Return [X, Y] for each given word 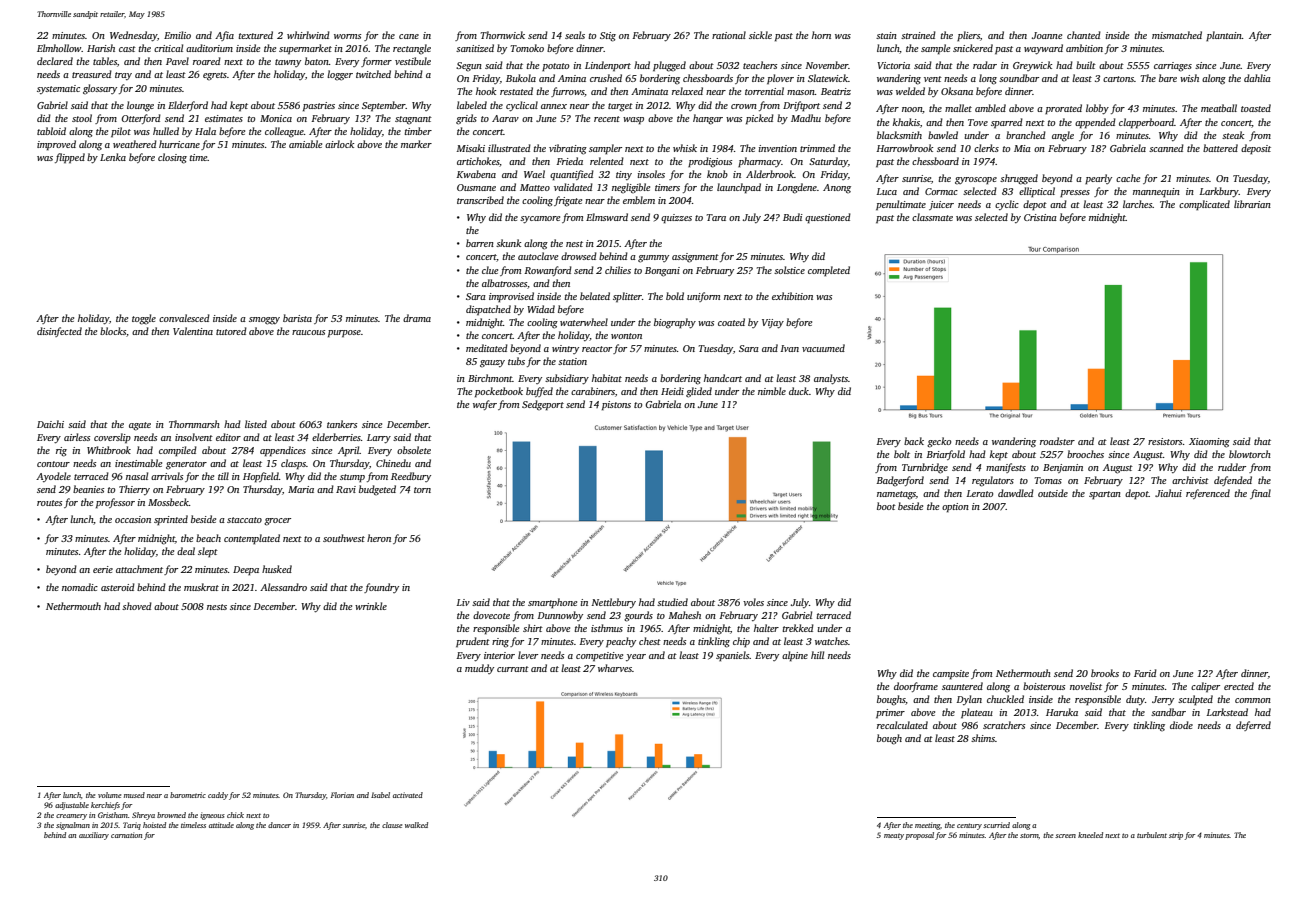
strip [1176, 836]
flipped [70, 158]
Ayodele [53, 477]
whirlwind [308, 35]
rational [729, 35]
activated [408, 795]
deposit [1256, 149]
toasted [1256, 108]
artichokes [478, 162]
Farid [1145, 673]
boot [886, 506]
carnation [126, 835]
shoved [137, 606]
